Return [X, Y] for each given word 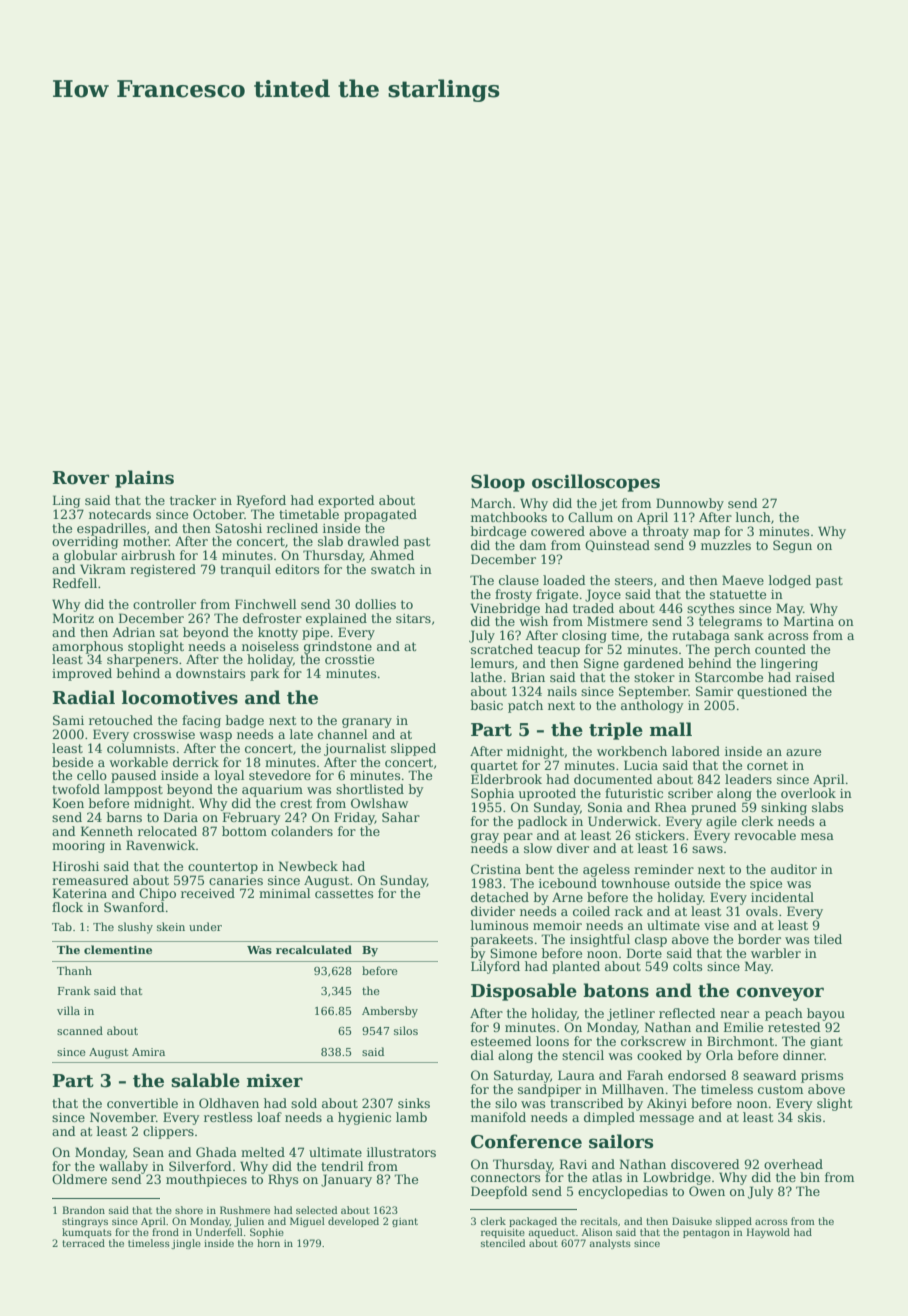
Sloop [498, 483]
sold [304, 1103]
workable [138, 762]
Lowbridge [677, 1178]
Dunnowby [690, 504]
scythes [710, 609]
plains [144, 479]
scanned [80, 1030]
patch [525, 706]
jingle [186, 1244]
